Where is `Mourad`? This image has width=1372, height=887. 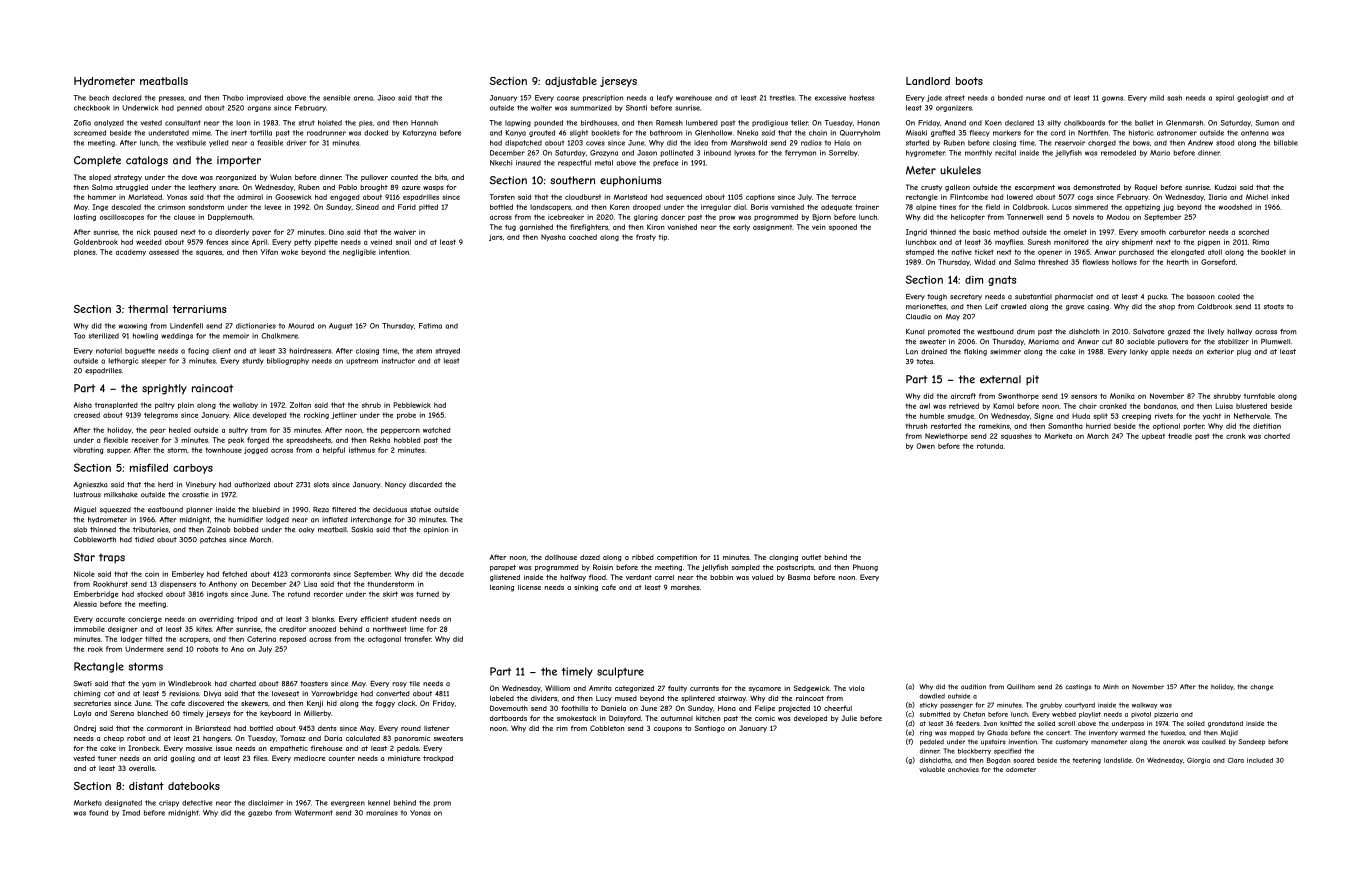 Mourad is located at coordinates (301, 326).
